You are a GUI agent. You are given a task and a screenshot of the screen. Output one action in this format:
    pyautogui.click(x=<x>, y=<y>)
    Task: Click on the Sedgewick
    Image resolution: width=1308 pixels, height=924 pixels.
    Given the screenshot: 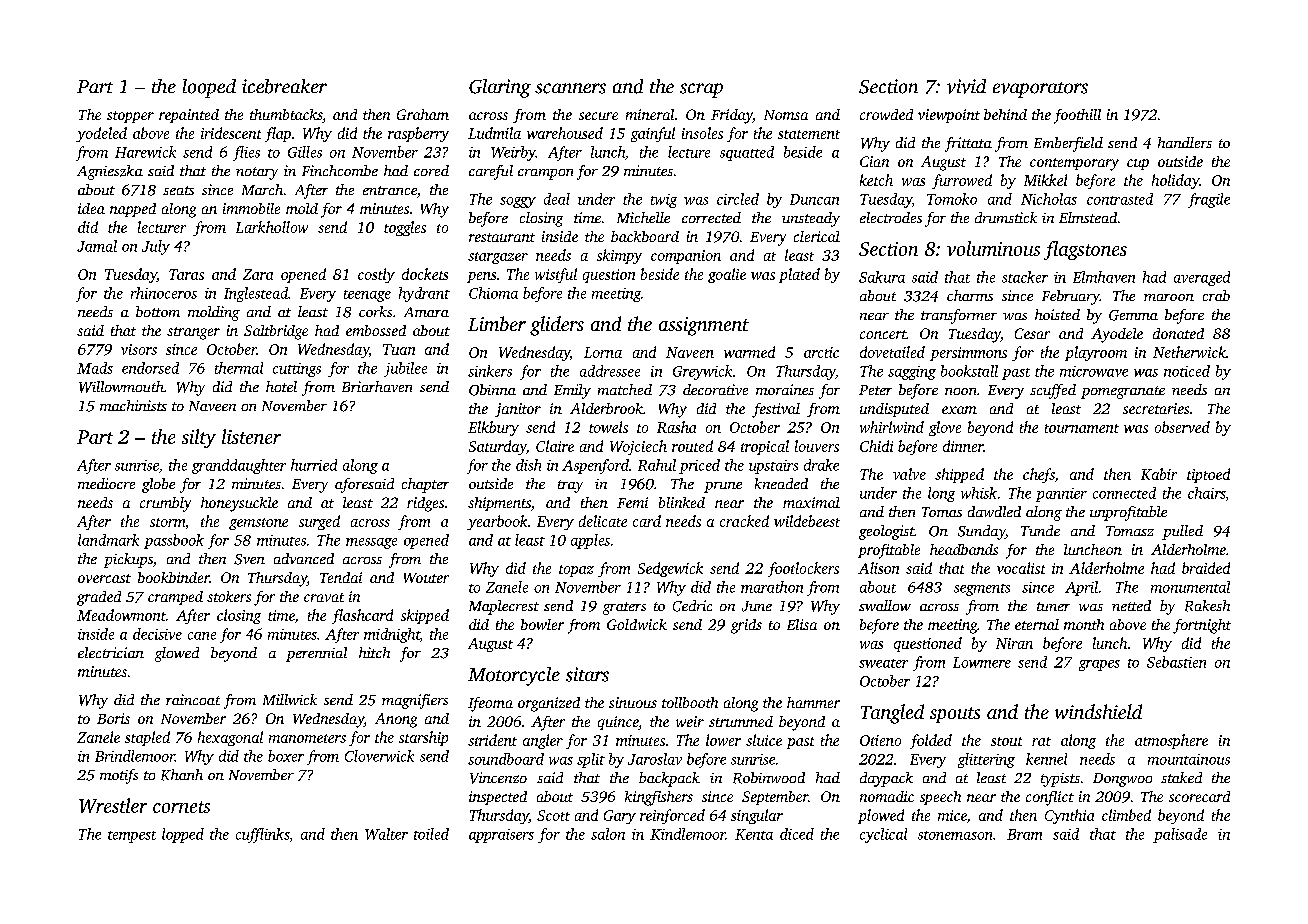 What is the action you would take?
    pyautogui.click(x=670, y=569)
